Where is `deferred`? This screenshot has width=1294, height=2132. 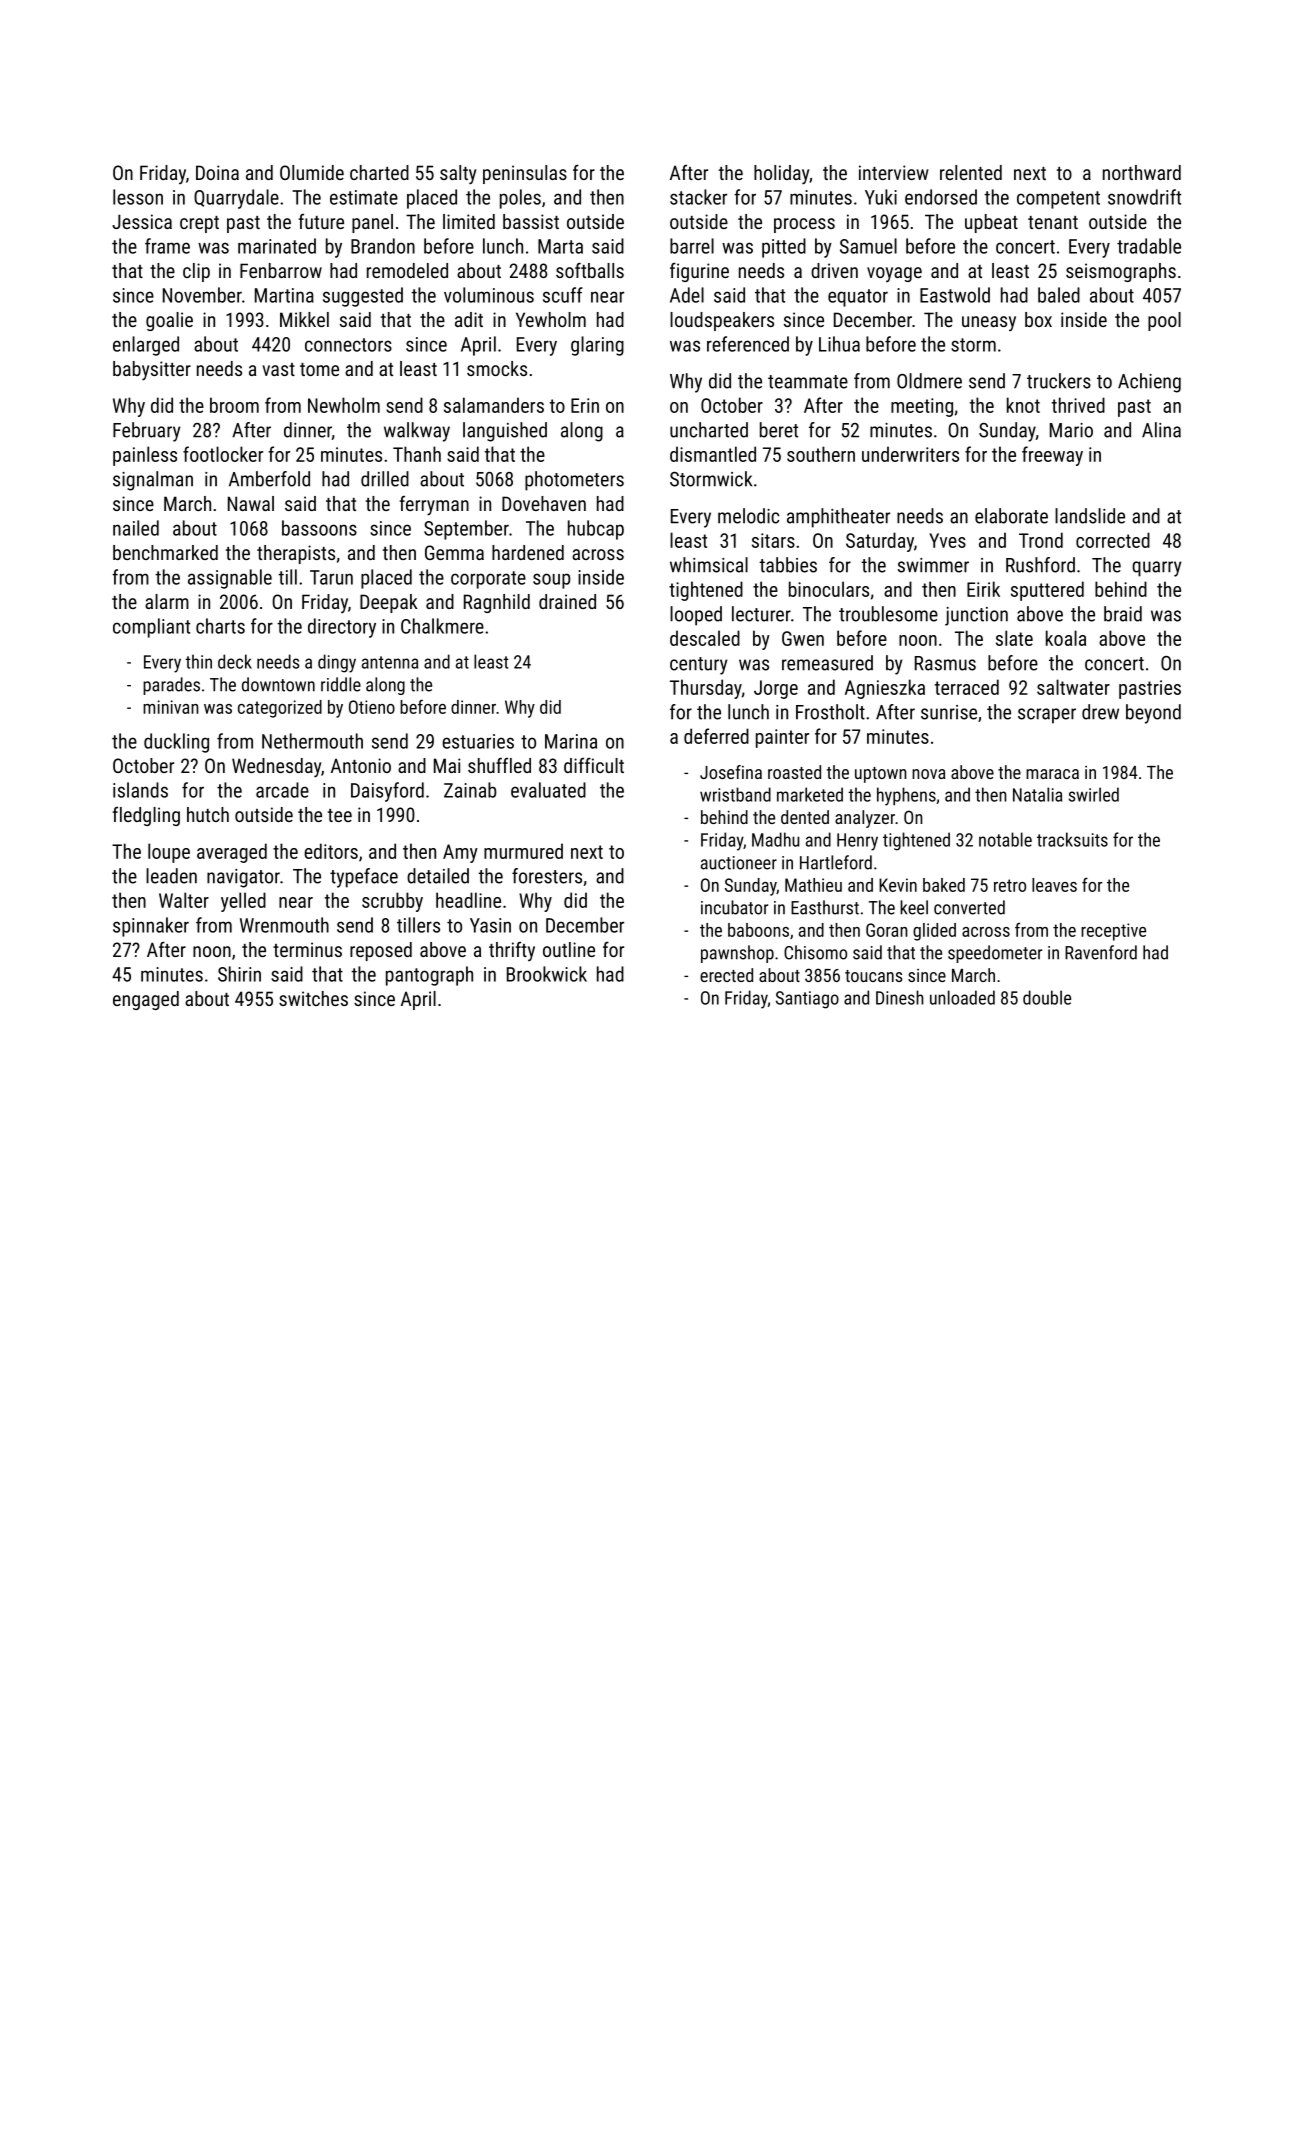 deferred is located at coordinates (716, 736).
